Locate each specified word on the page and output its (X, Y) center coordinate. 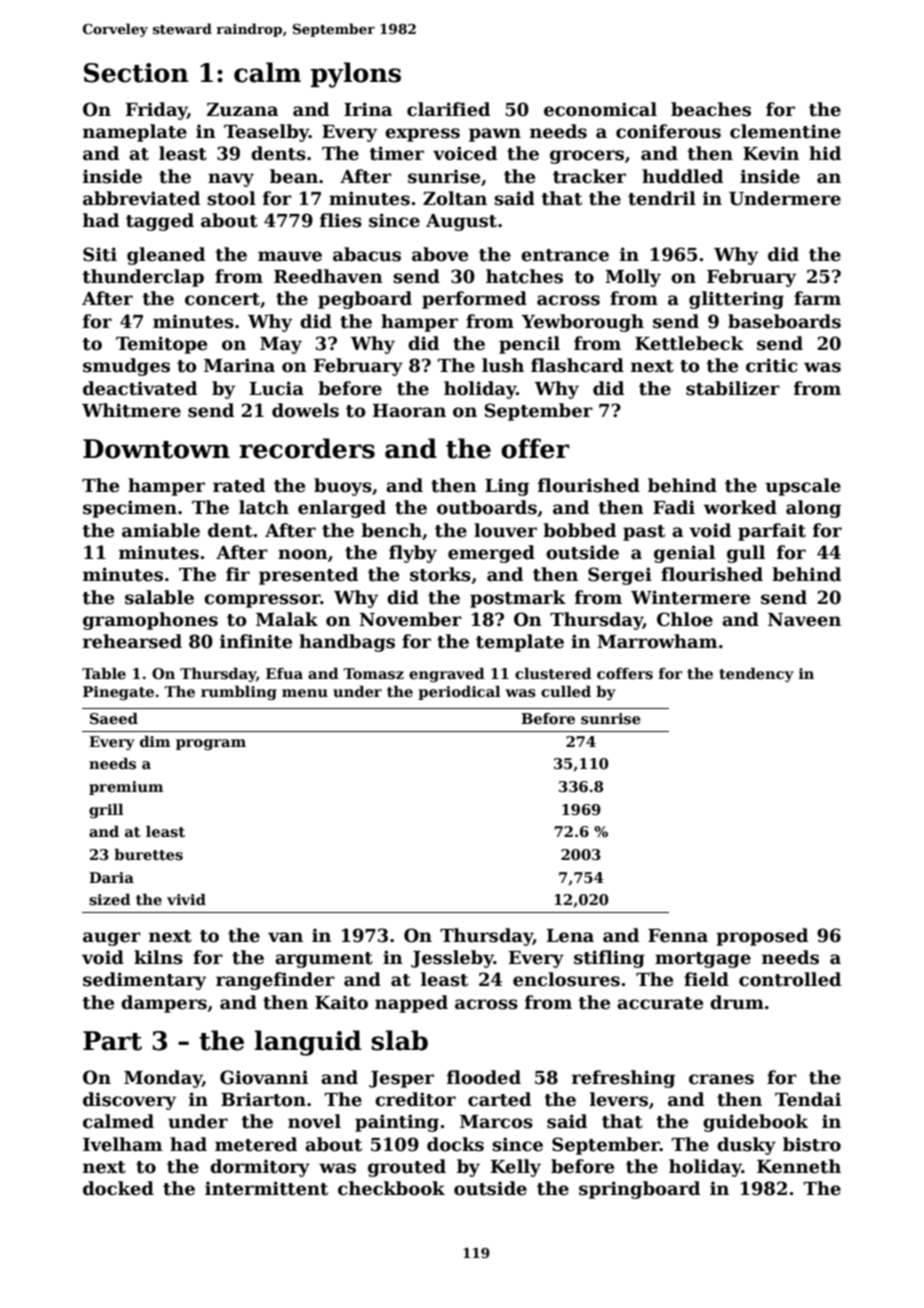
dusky (746, 1146)
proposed (762, 937)
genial (684, 554)
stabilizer (733, 388)
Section (136, 73)
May (281, 345)
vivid (186, 899)
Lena (570, 936)
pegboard (365, 300)
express (422, 135)
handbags (347, 643)
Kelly (515, 1168)
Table (104, 673)
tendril (662, 198)
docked (118, 1188)
